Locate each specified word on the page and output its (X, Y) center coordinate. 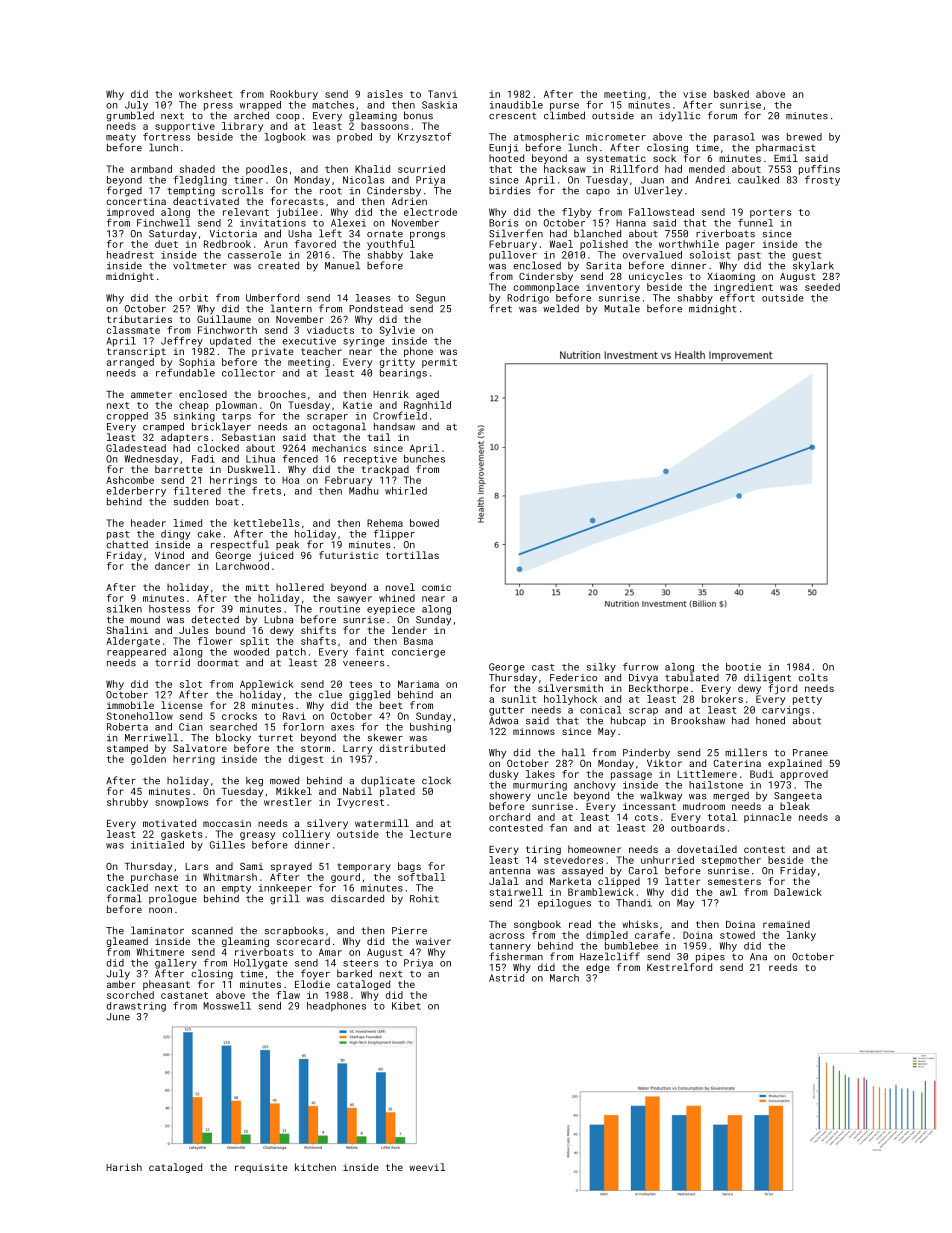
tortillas (412, 555)
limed (188, 523)
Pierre (409, 931)
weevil (427, 1167)
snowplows (181, 803)
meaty (121, 138)
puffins (819, 170)
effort (737, 297)
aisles (385, 94)
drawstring (136, 1007)
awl (728, 892)
